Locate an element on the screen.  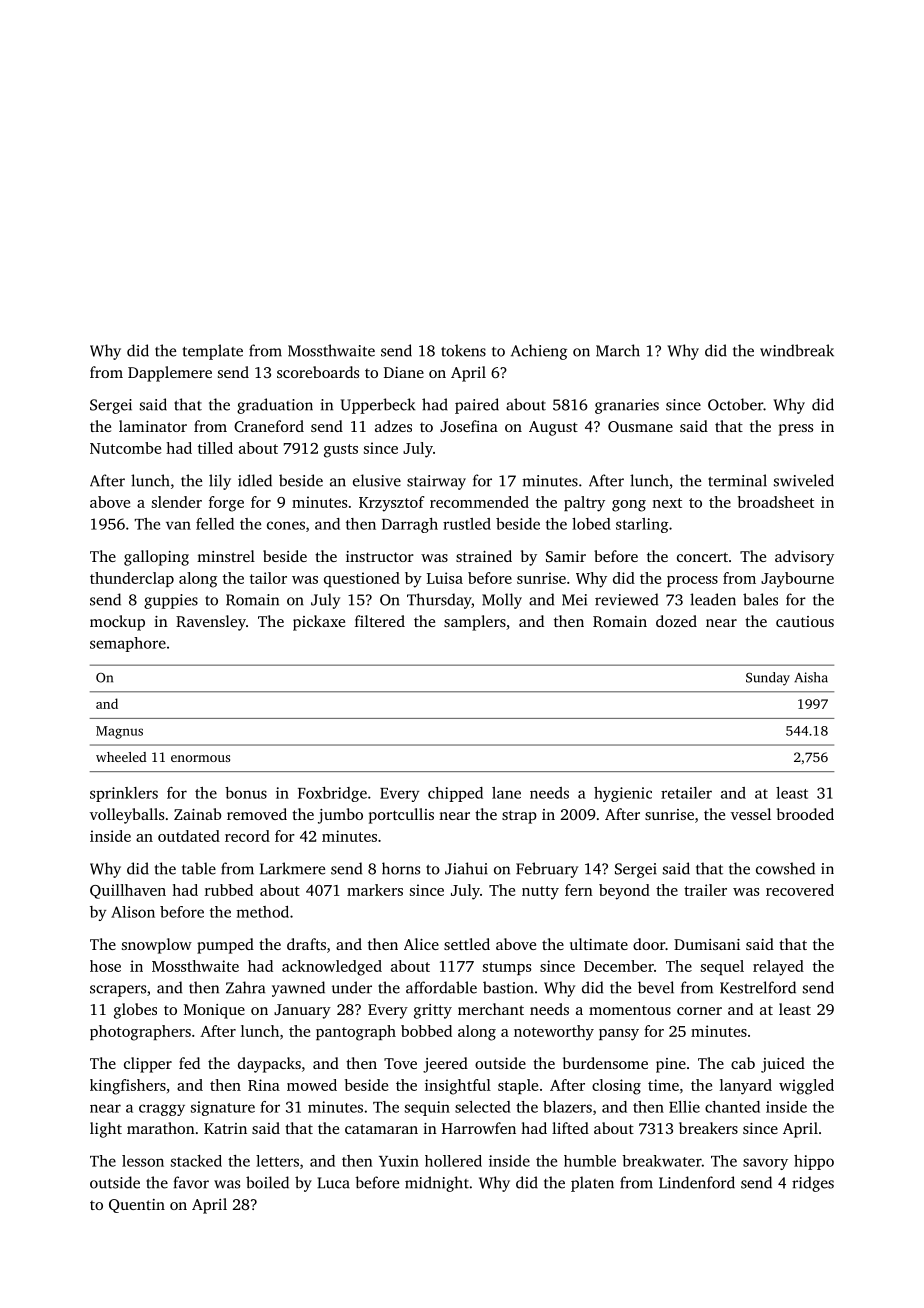
recommended is located at coordinates (479, 502).
